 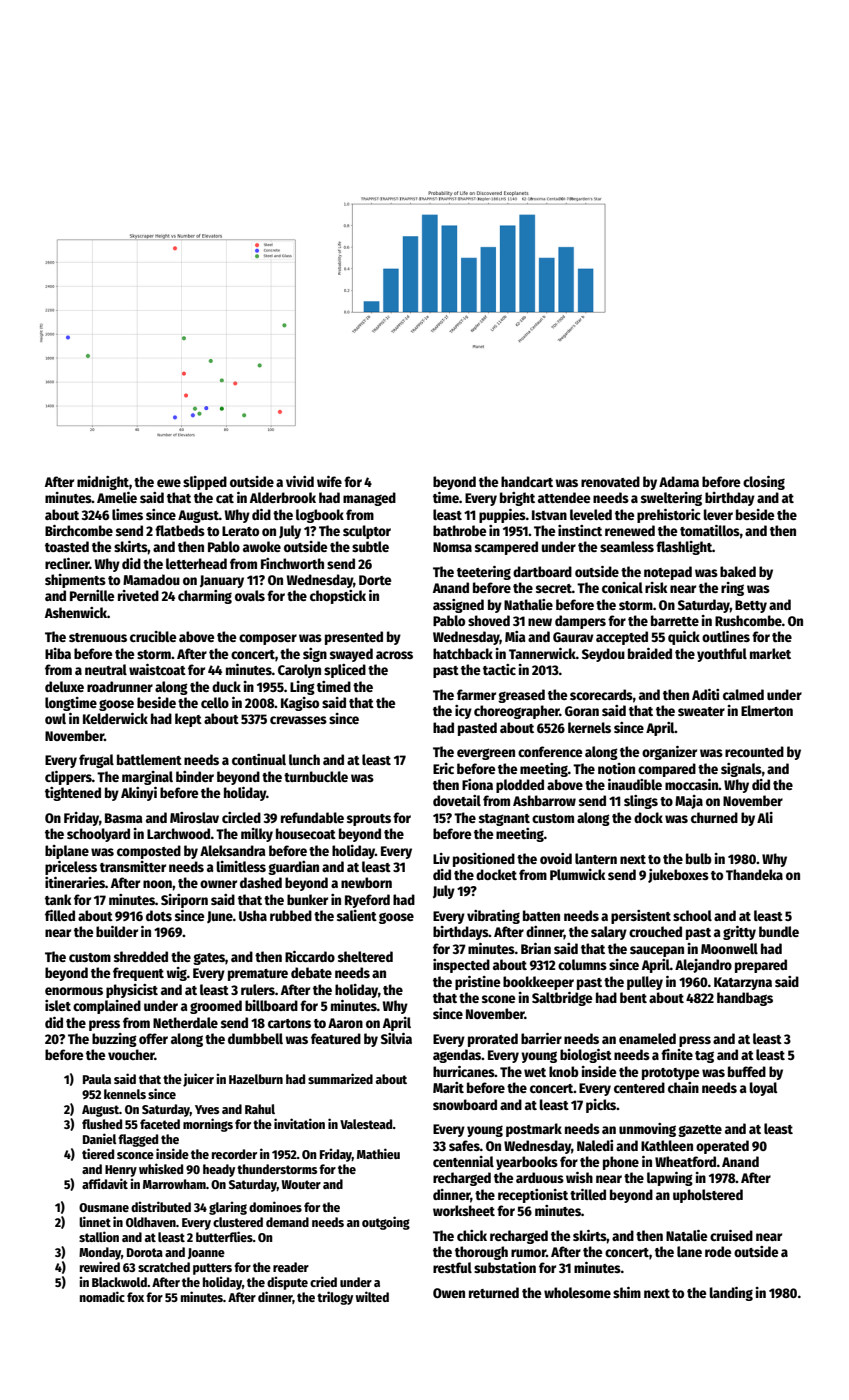 What do you see at coordinates (102, 1296) in the screenshot?
I see `nomadic` at bounding box center [102, 1296].
